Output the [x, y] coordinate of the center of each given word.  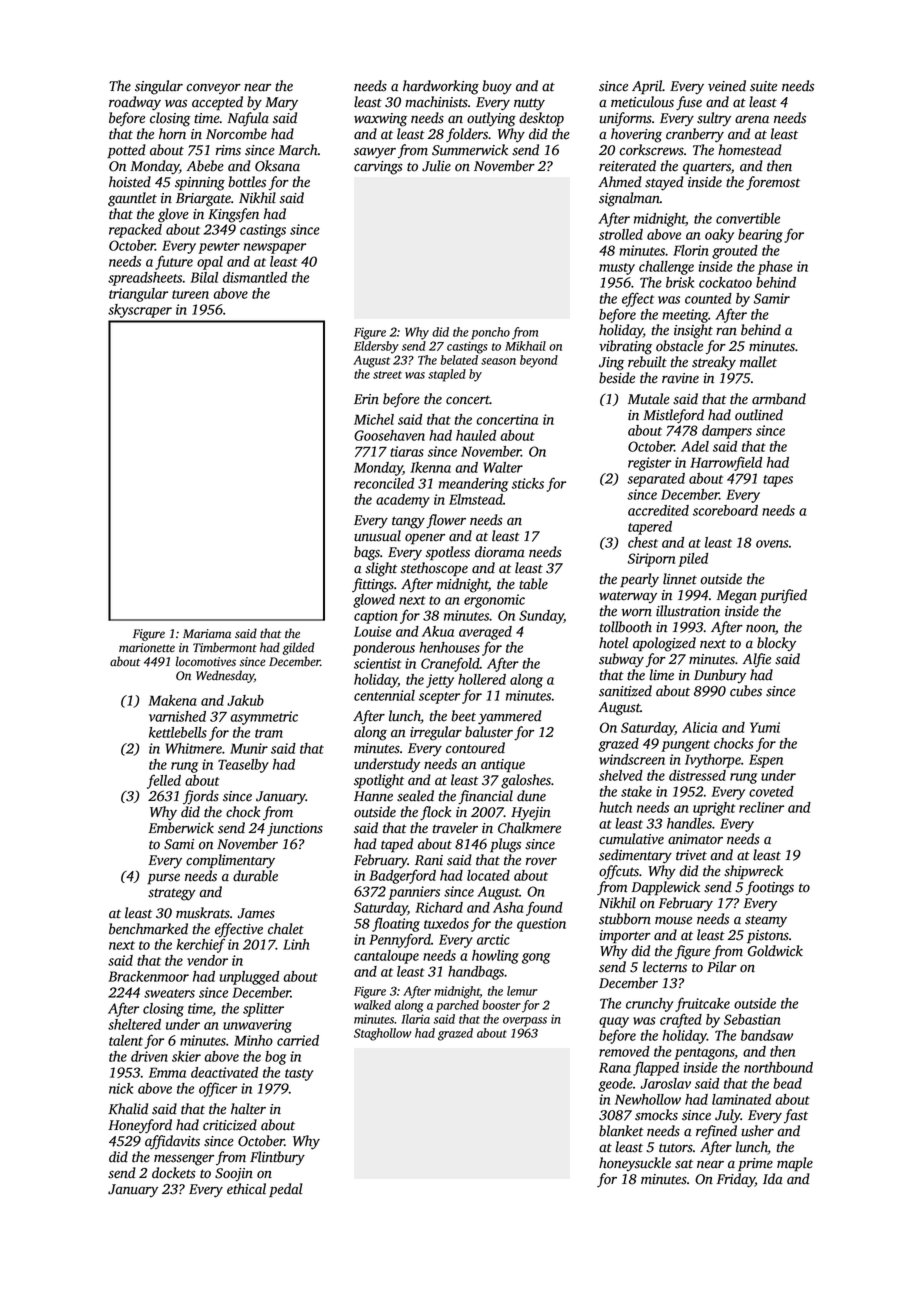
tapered [650, 528]
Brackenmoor [148, 976]
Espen [766, 761]
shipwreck [753, 872]
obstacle [679, 346]
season [498, 361]
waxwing [380, 120]
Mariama [207, 633]
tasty [299, 1075]
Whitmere [194, 748]
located [488, 875]
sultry [714, 119]
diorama [500, 552]
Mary [281, 103]
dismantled [255, 277]
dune [531, 796]
